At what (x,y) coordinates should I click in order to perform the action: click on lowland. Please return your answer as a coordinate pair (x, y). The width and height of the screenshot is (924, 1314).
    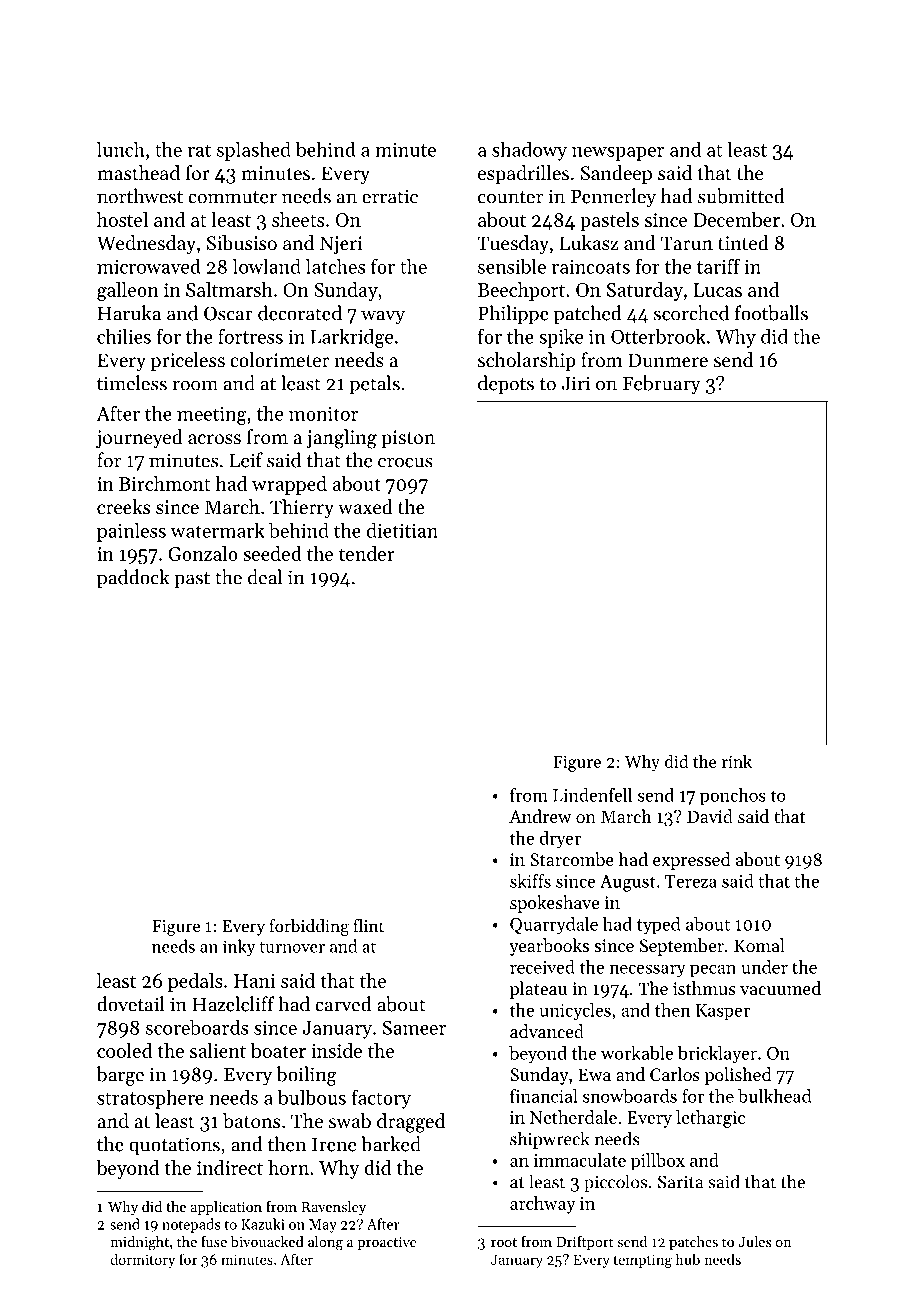
    Looking at the image, I should click on (267, 266).
